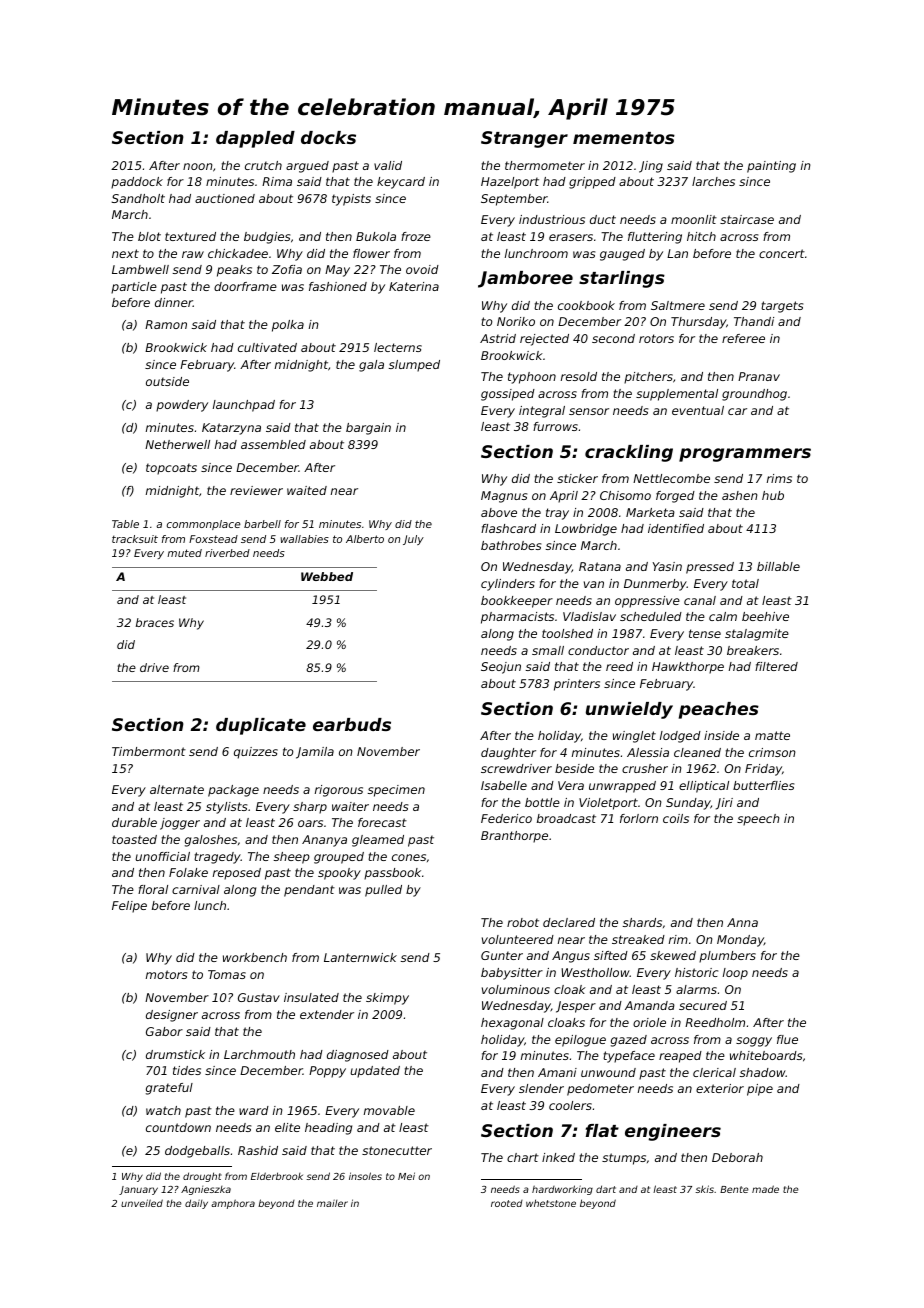 The height and width of the image is (1308, 924). I want to click on docks, so click(328, 137).
